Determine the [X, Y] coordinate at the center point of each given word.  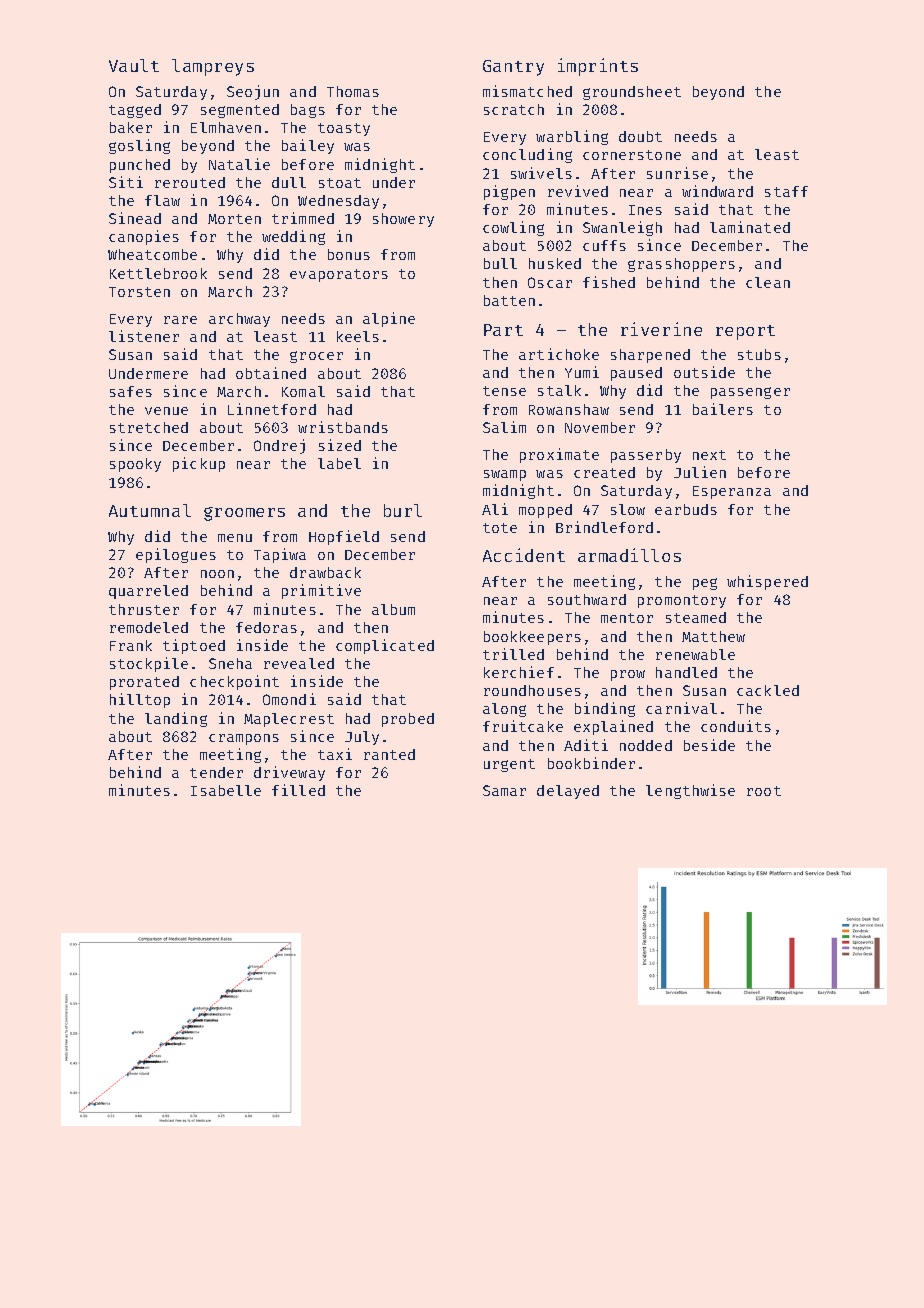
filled [298, 790]
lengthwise [690, 791]
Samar [504, 790]
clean [768, 282]
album [393, 609]
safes [131, 391]
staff [786, 191]
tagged [135, 111]
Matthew [713, 636]
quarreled [148, 592]
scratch [514, 109]
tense [504, 391]
